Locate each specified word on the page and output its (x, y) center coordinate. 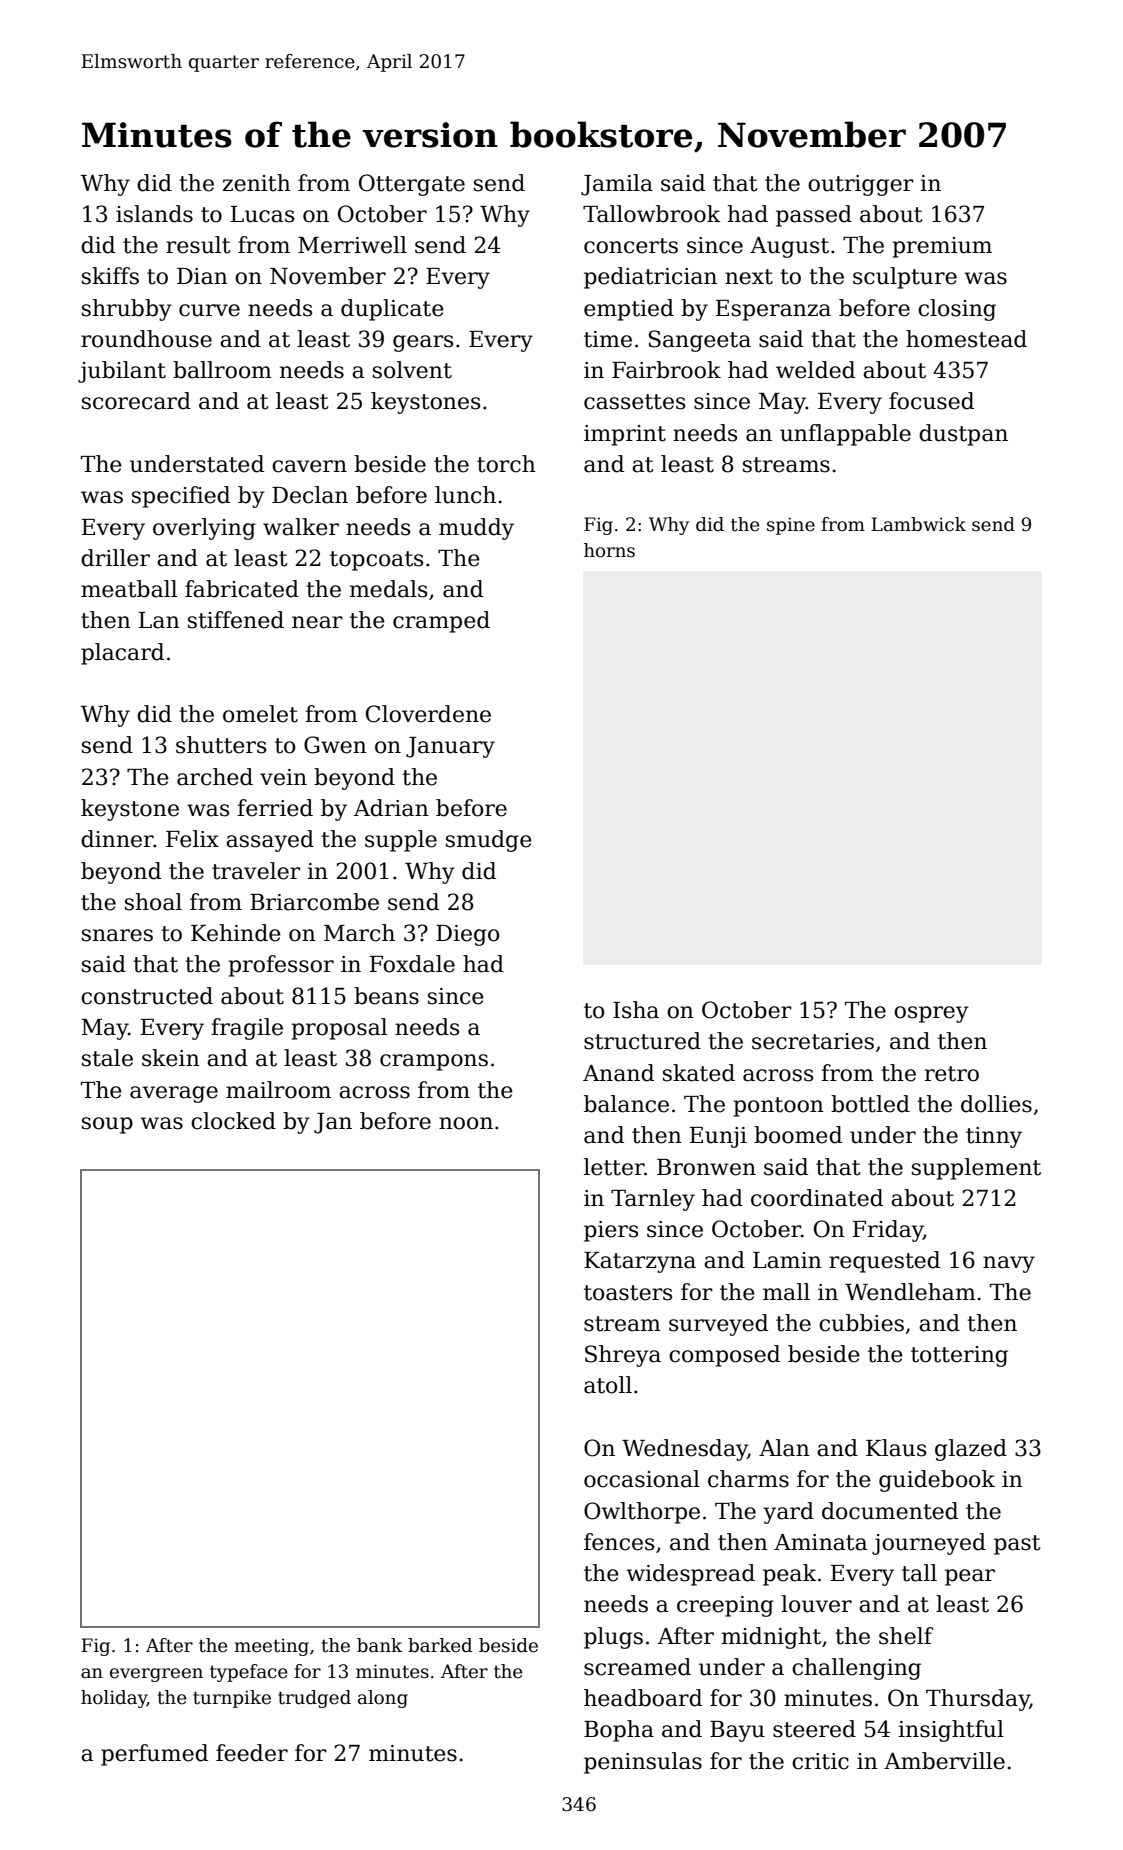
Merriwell (352, 245)
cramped (441, 622)
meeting (271, 1647)
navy (1009, 1264)
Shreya (623, 1356)
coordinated (817, 1198)
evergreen (156, 1675)
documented (890, 1511)
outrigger (861, 185)
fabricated (242, 589)
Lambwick (918, 524)
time (608, 339)
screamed (637, 1667)
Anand (618, 1073)
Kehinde (236, 933)
